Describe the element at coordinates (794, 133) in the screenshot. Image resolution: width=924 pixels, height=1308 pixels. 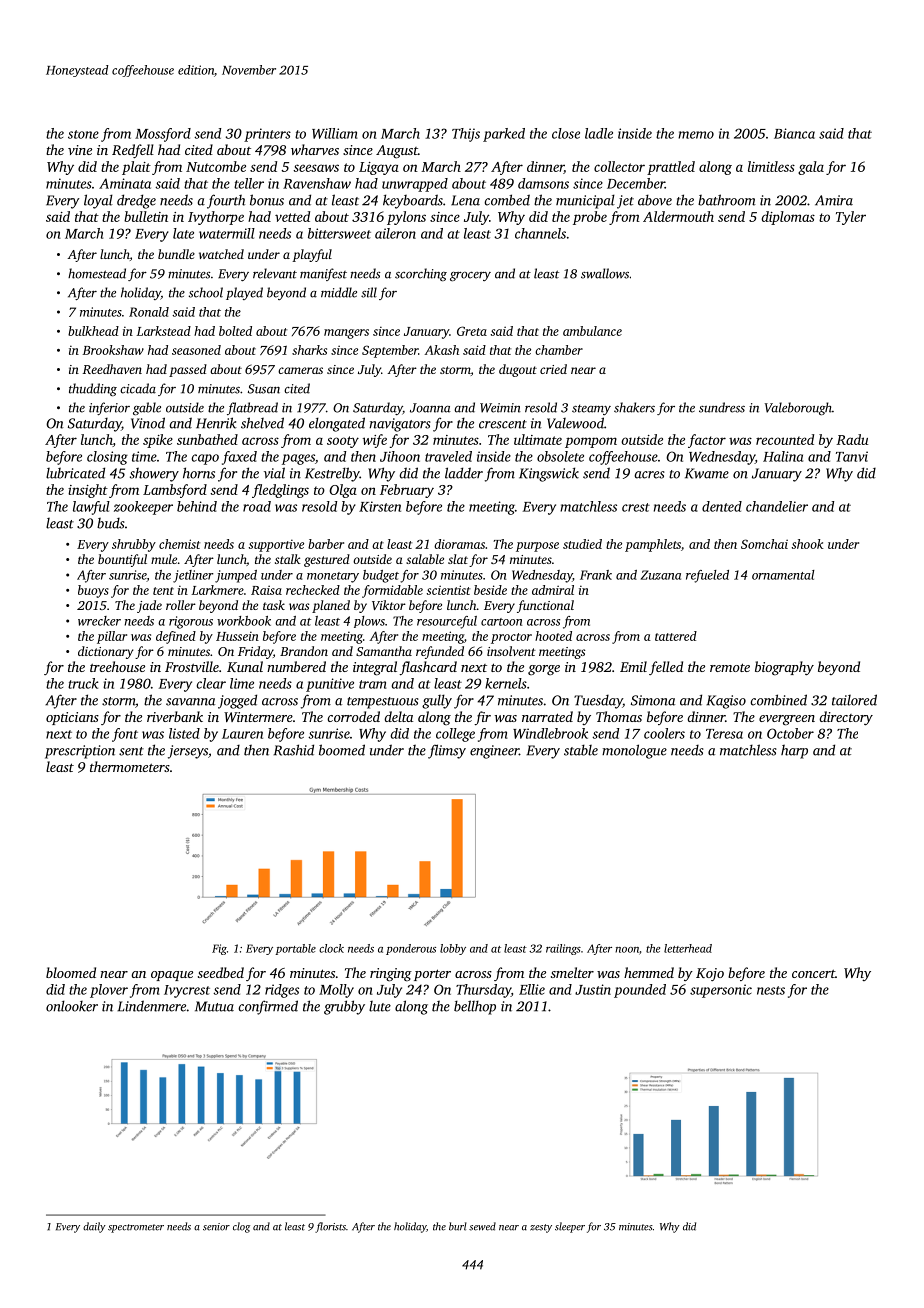
I see `Bianca` at that location.
